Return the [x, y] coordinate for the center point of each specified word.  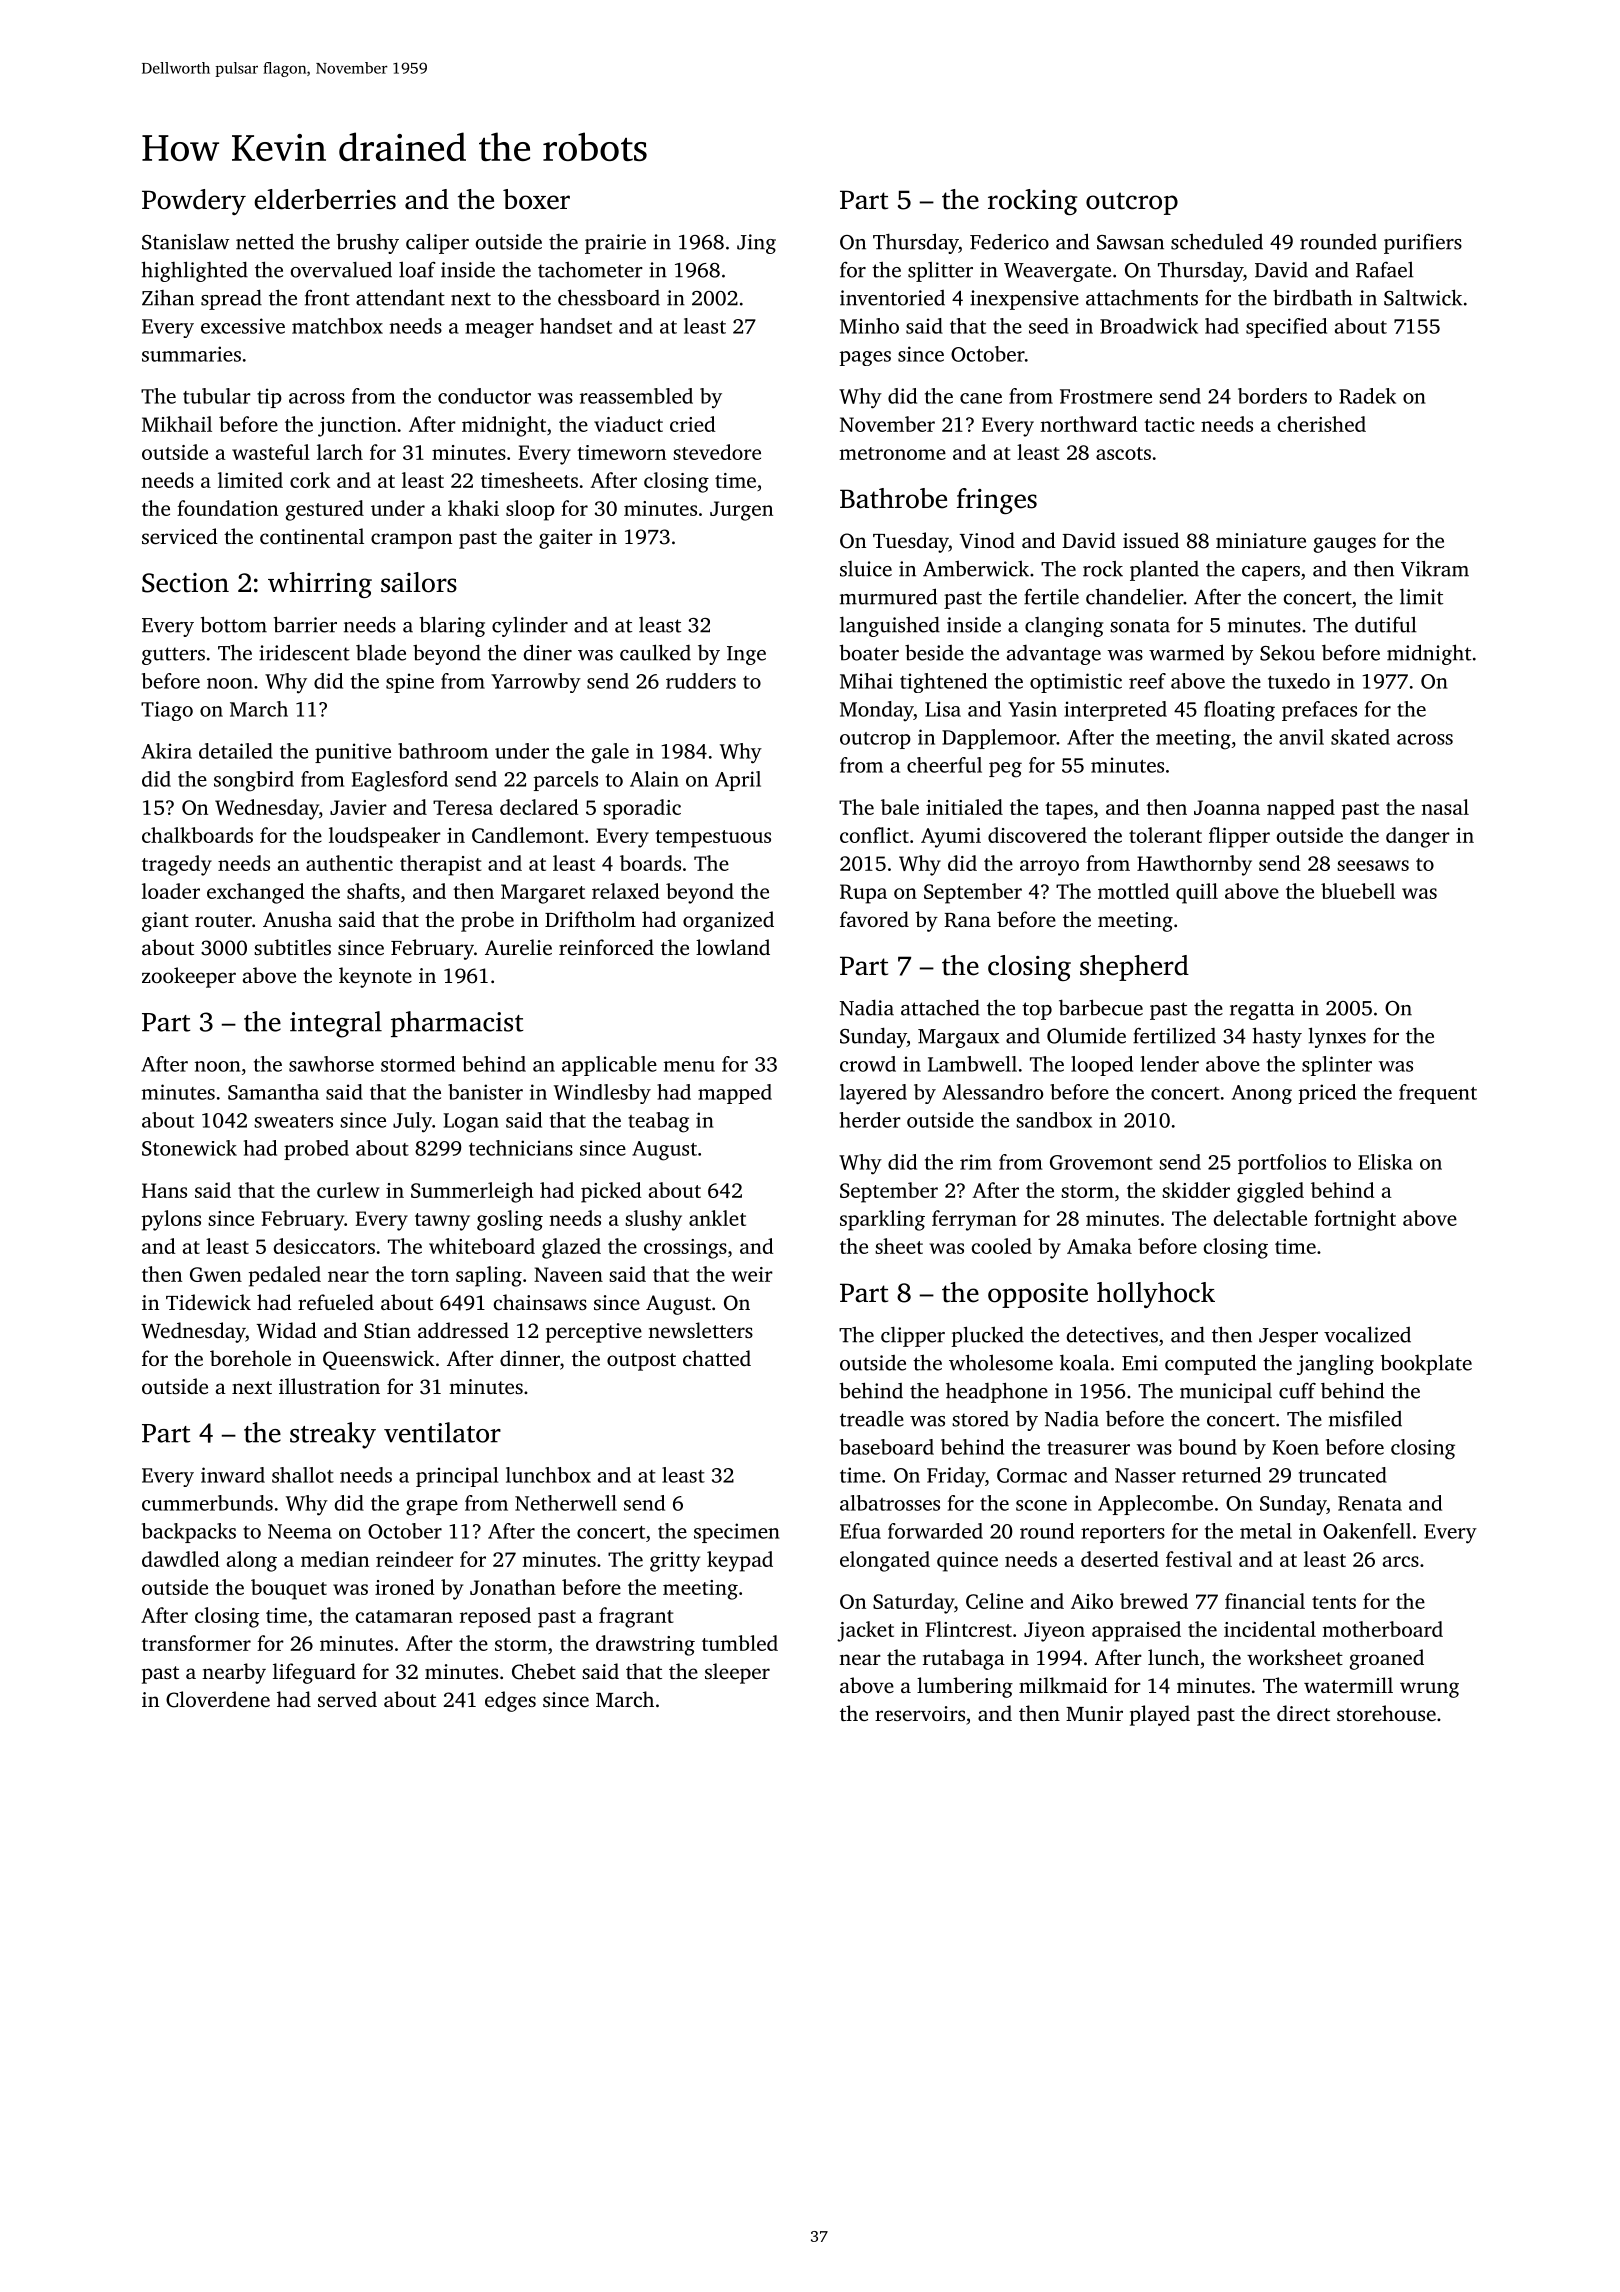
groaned [1387, 1659]
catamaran [404, 1616]
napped [1301, 809]
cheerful [944, 765]
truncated [1343, 1475]
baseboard [887, 1447]
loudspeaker [385, 837]
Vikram [1435, 568]
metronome [893, 453]
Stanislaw [186, 241]
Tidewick [208, 1302]
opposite [1038, 1295]
